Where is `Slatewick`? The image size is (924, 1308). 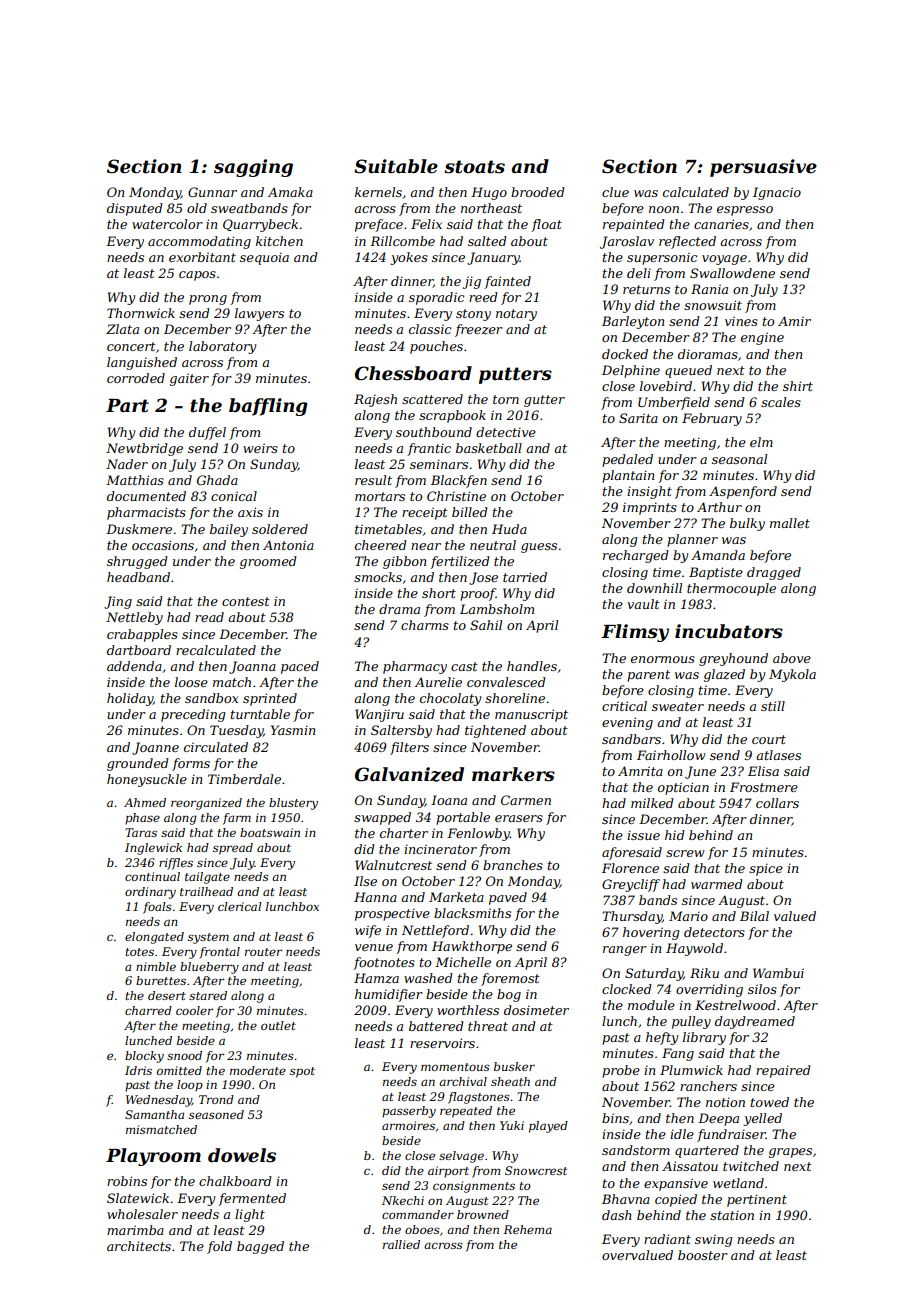
Slatewick is located at coordinates (138, 1198).
